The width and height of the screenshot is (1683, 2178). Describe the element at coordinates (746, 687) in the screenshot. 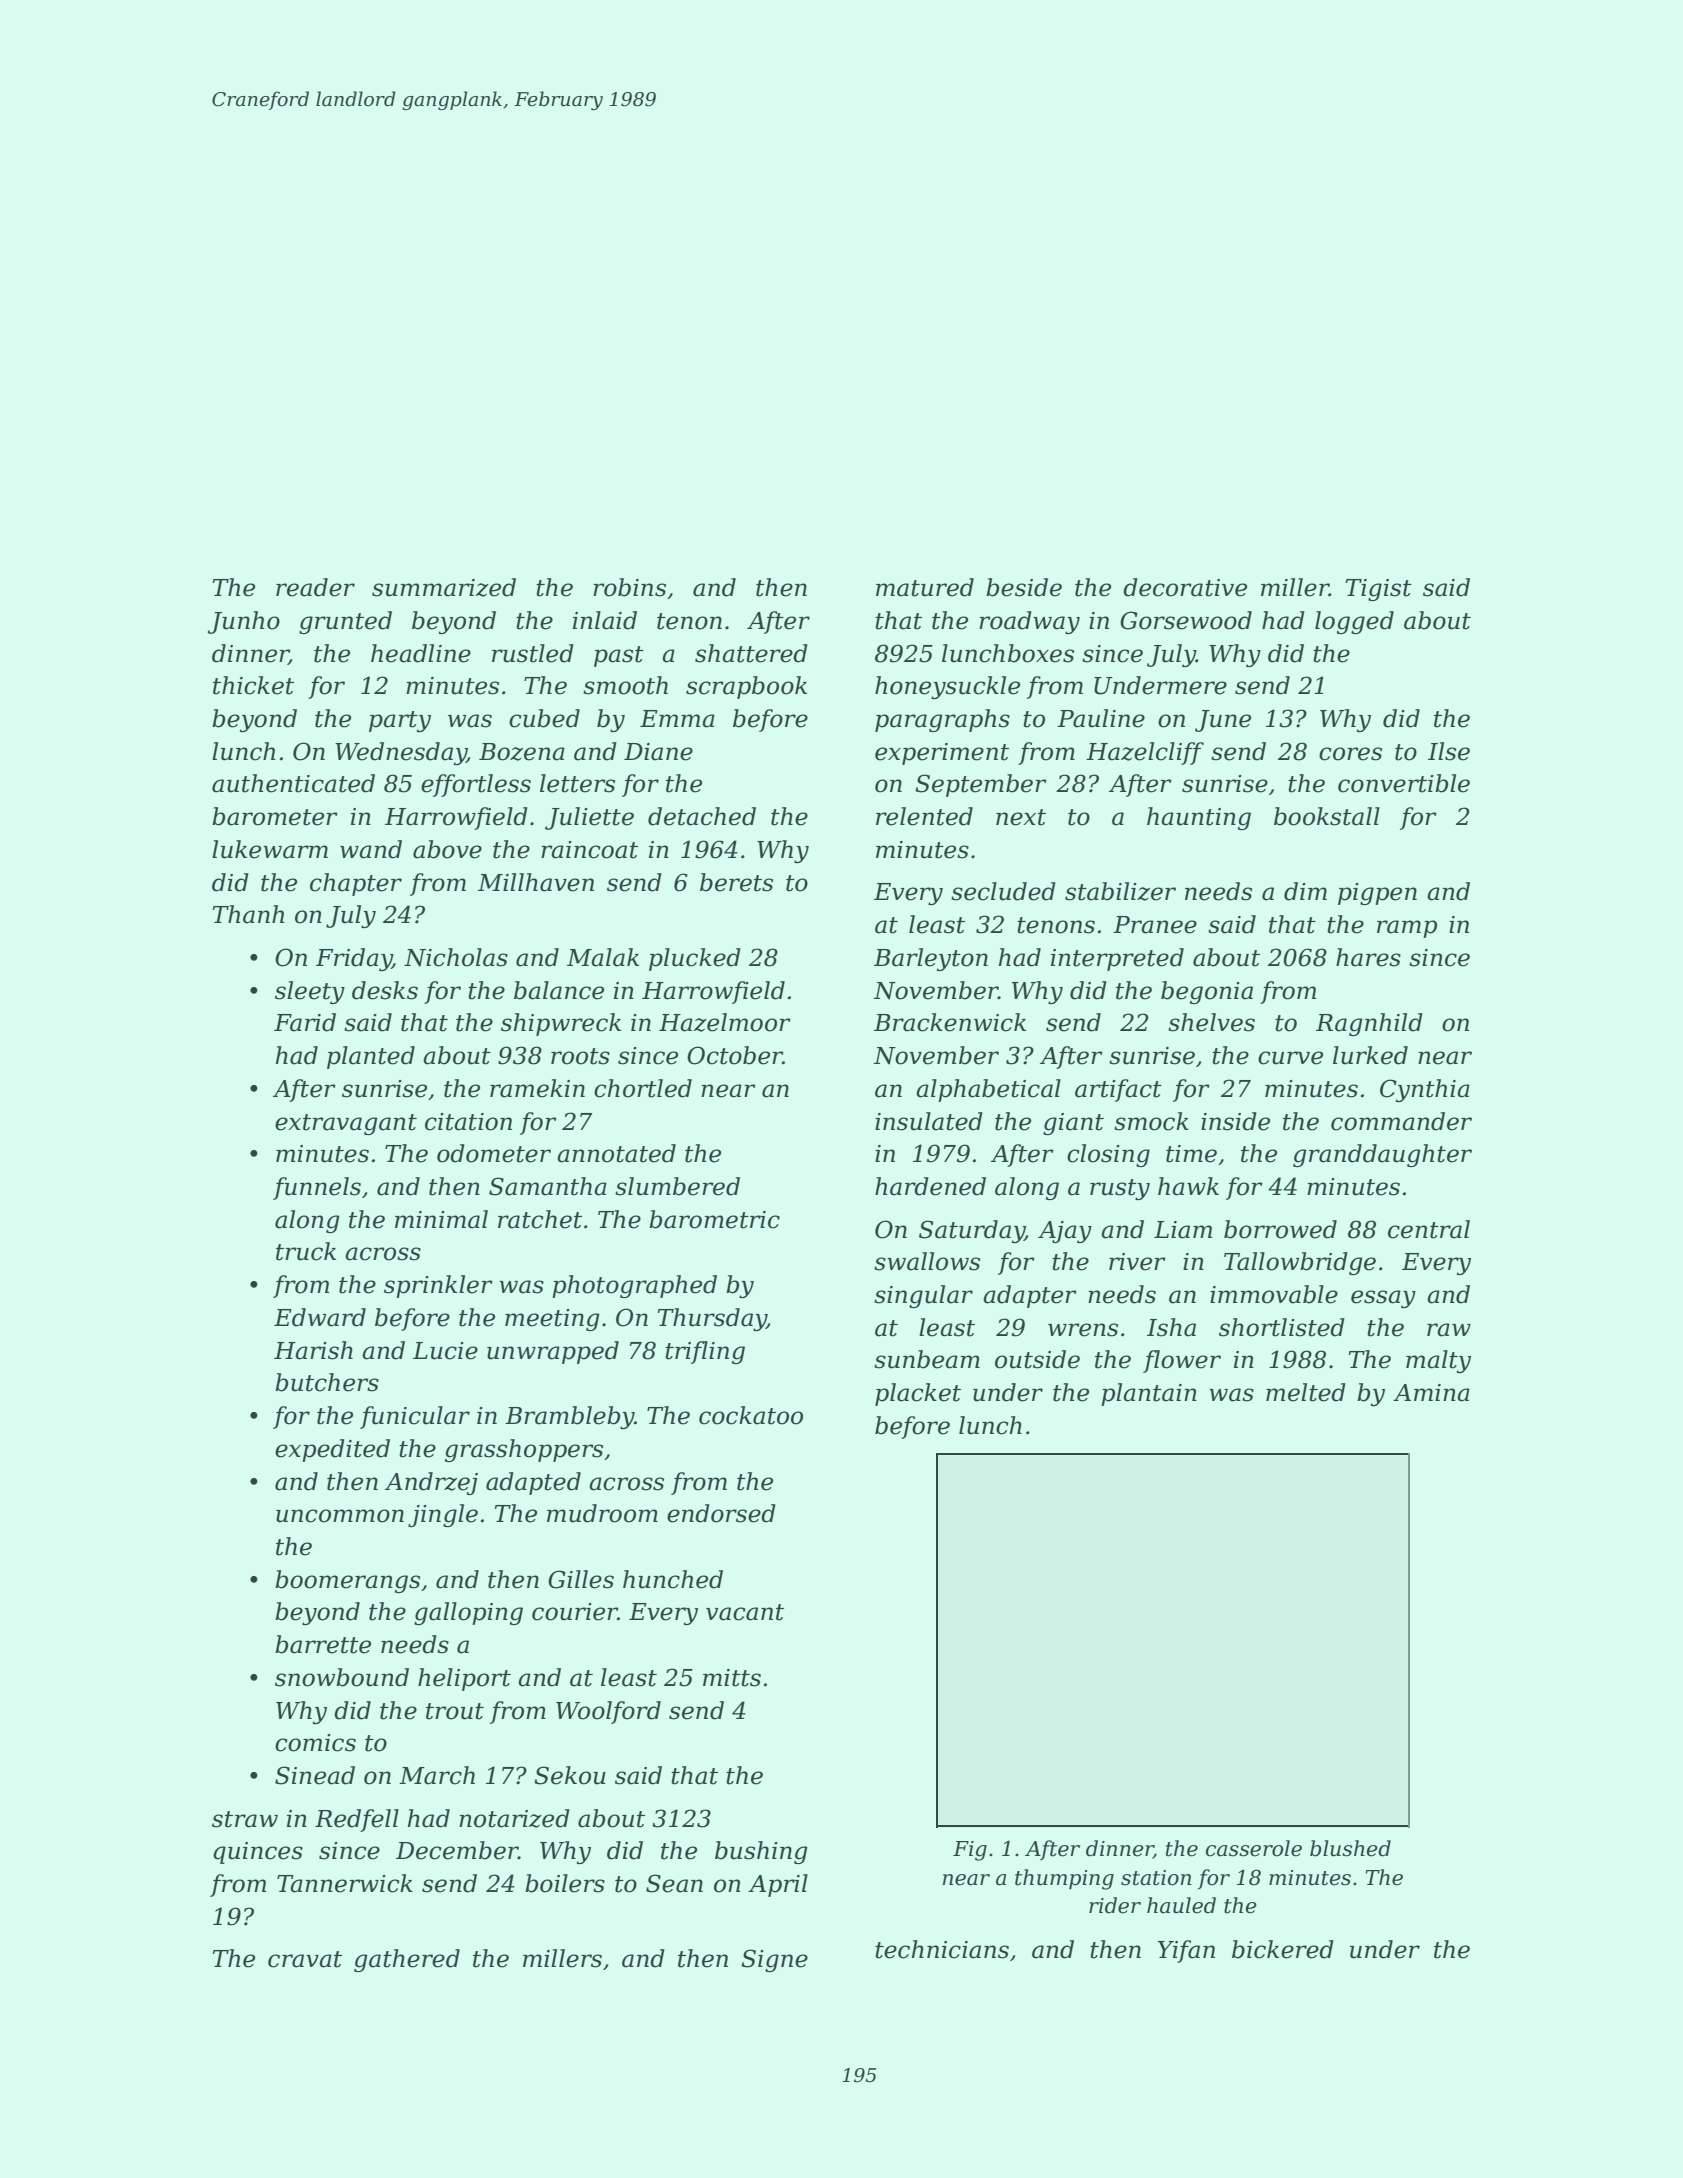

I see `scrapbook` at that location.
